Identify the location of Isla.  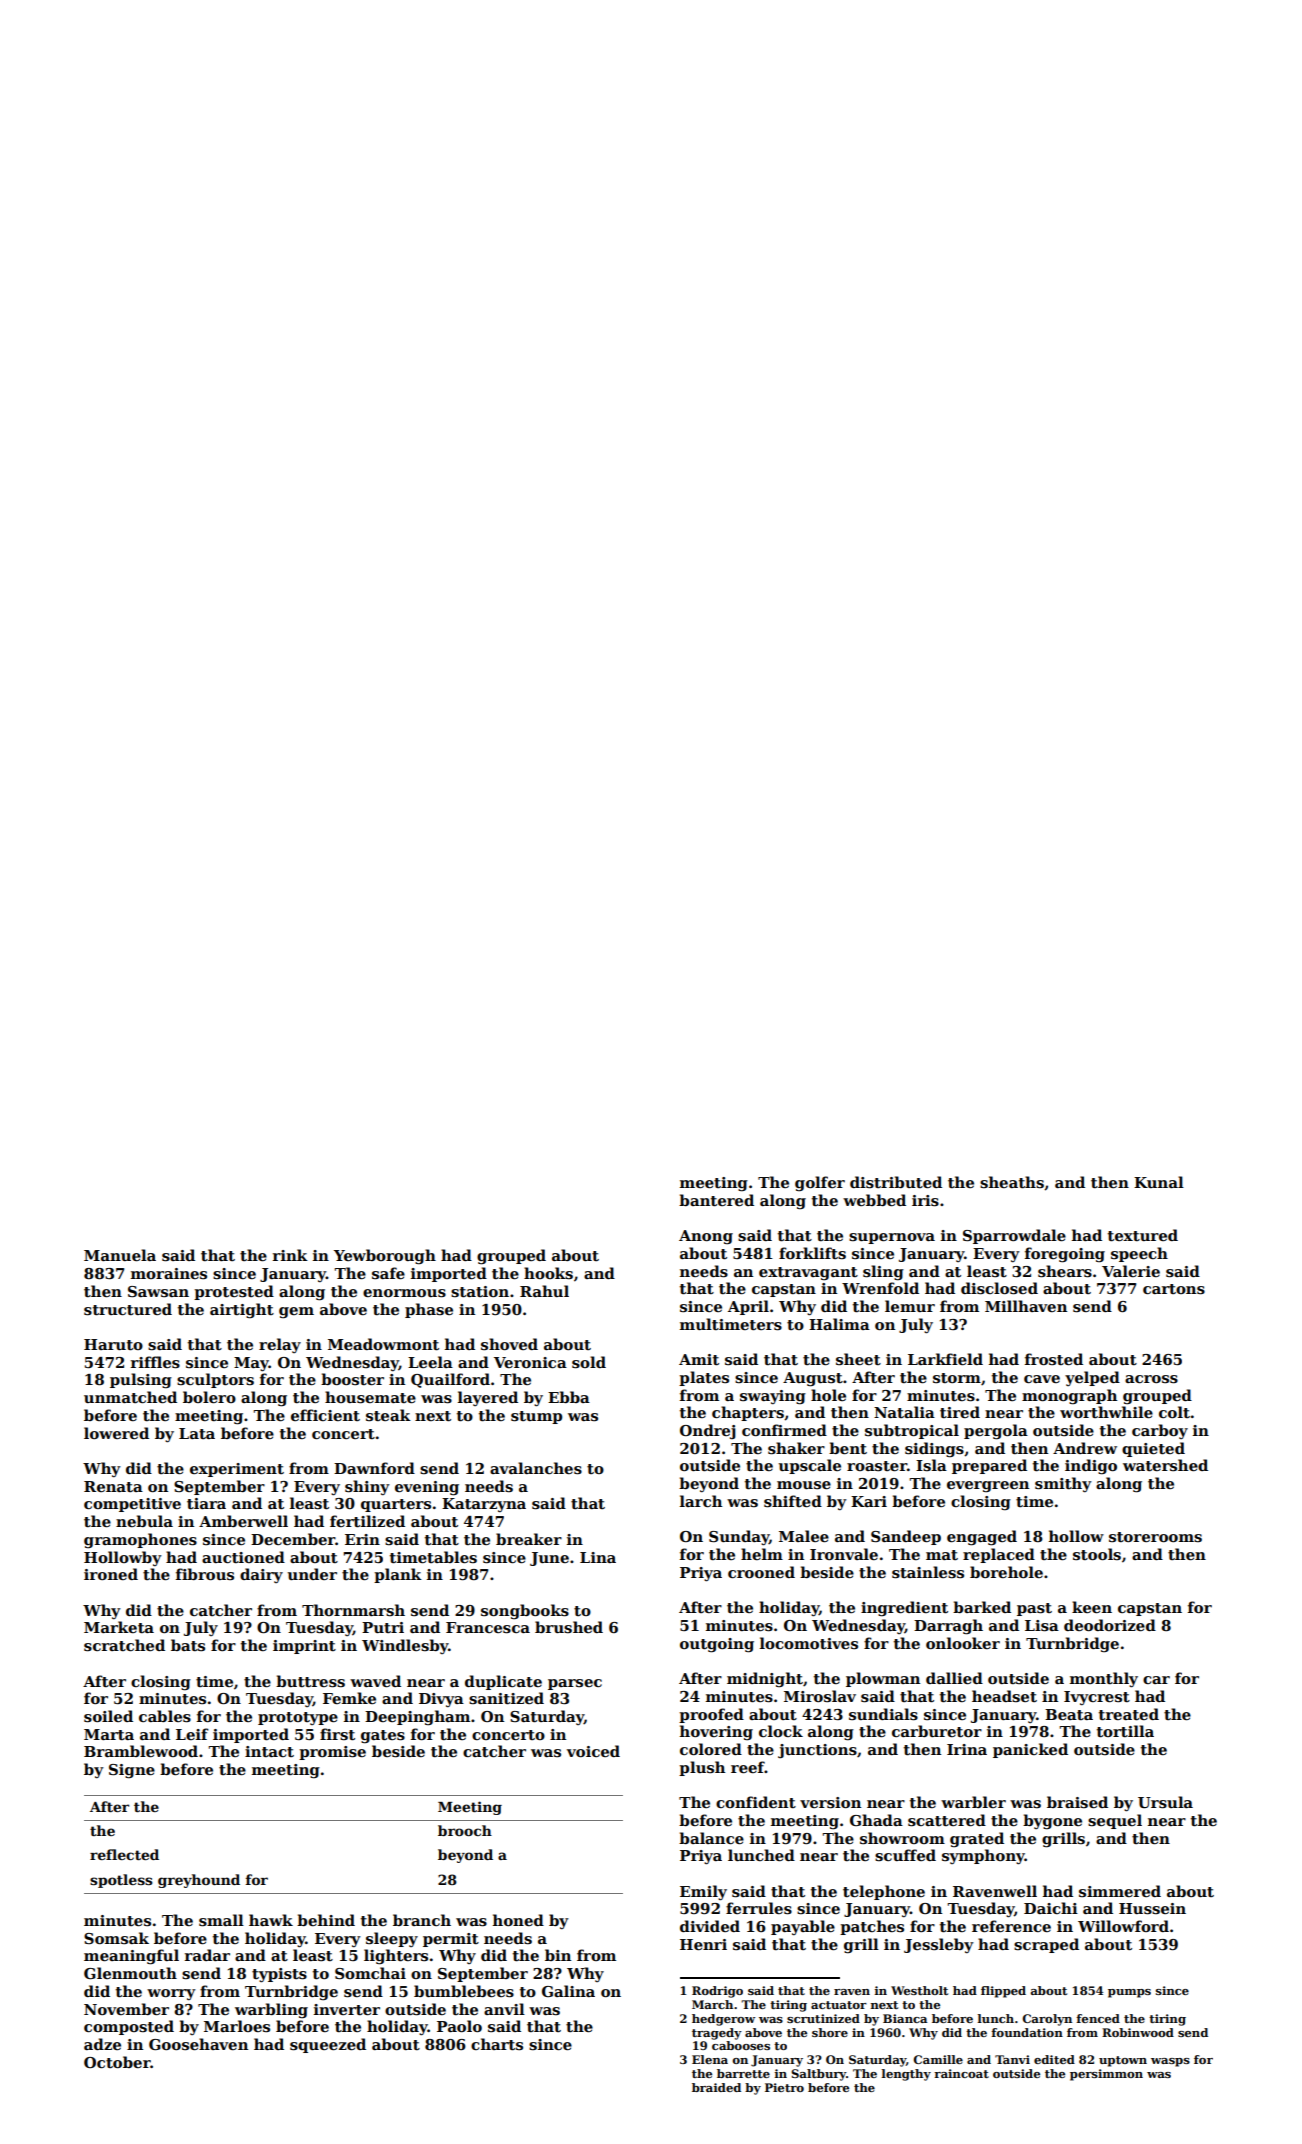
(931, 1465).
